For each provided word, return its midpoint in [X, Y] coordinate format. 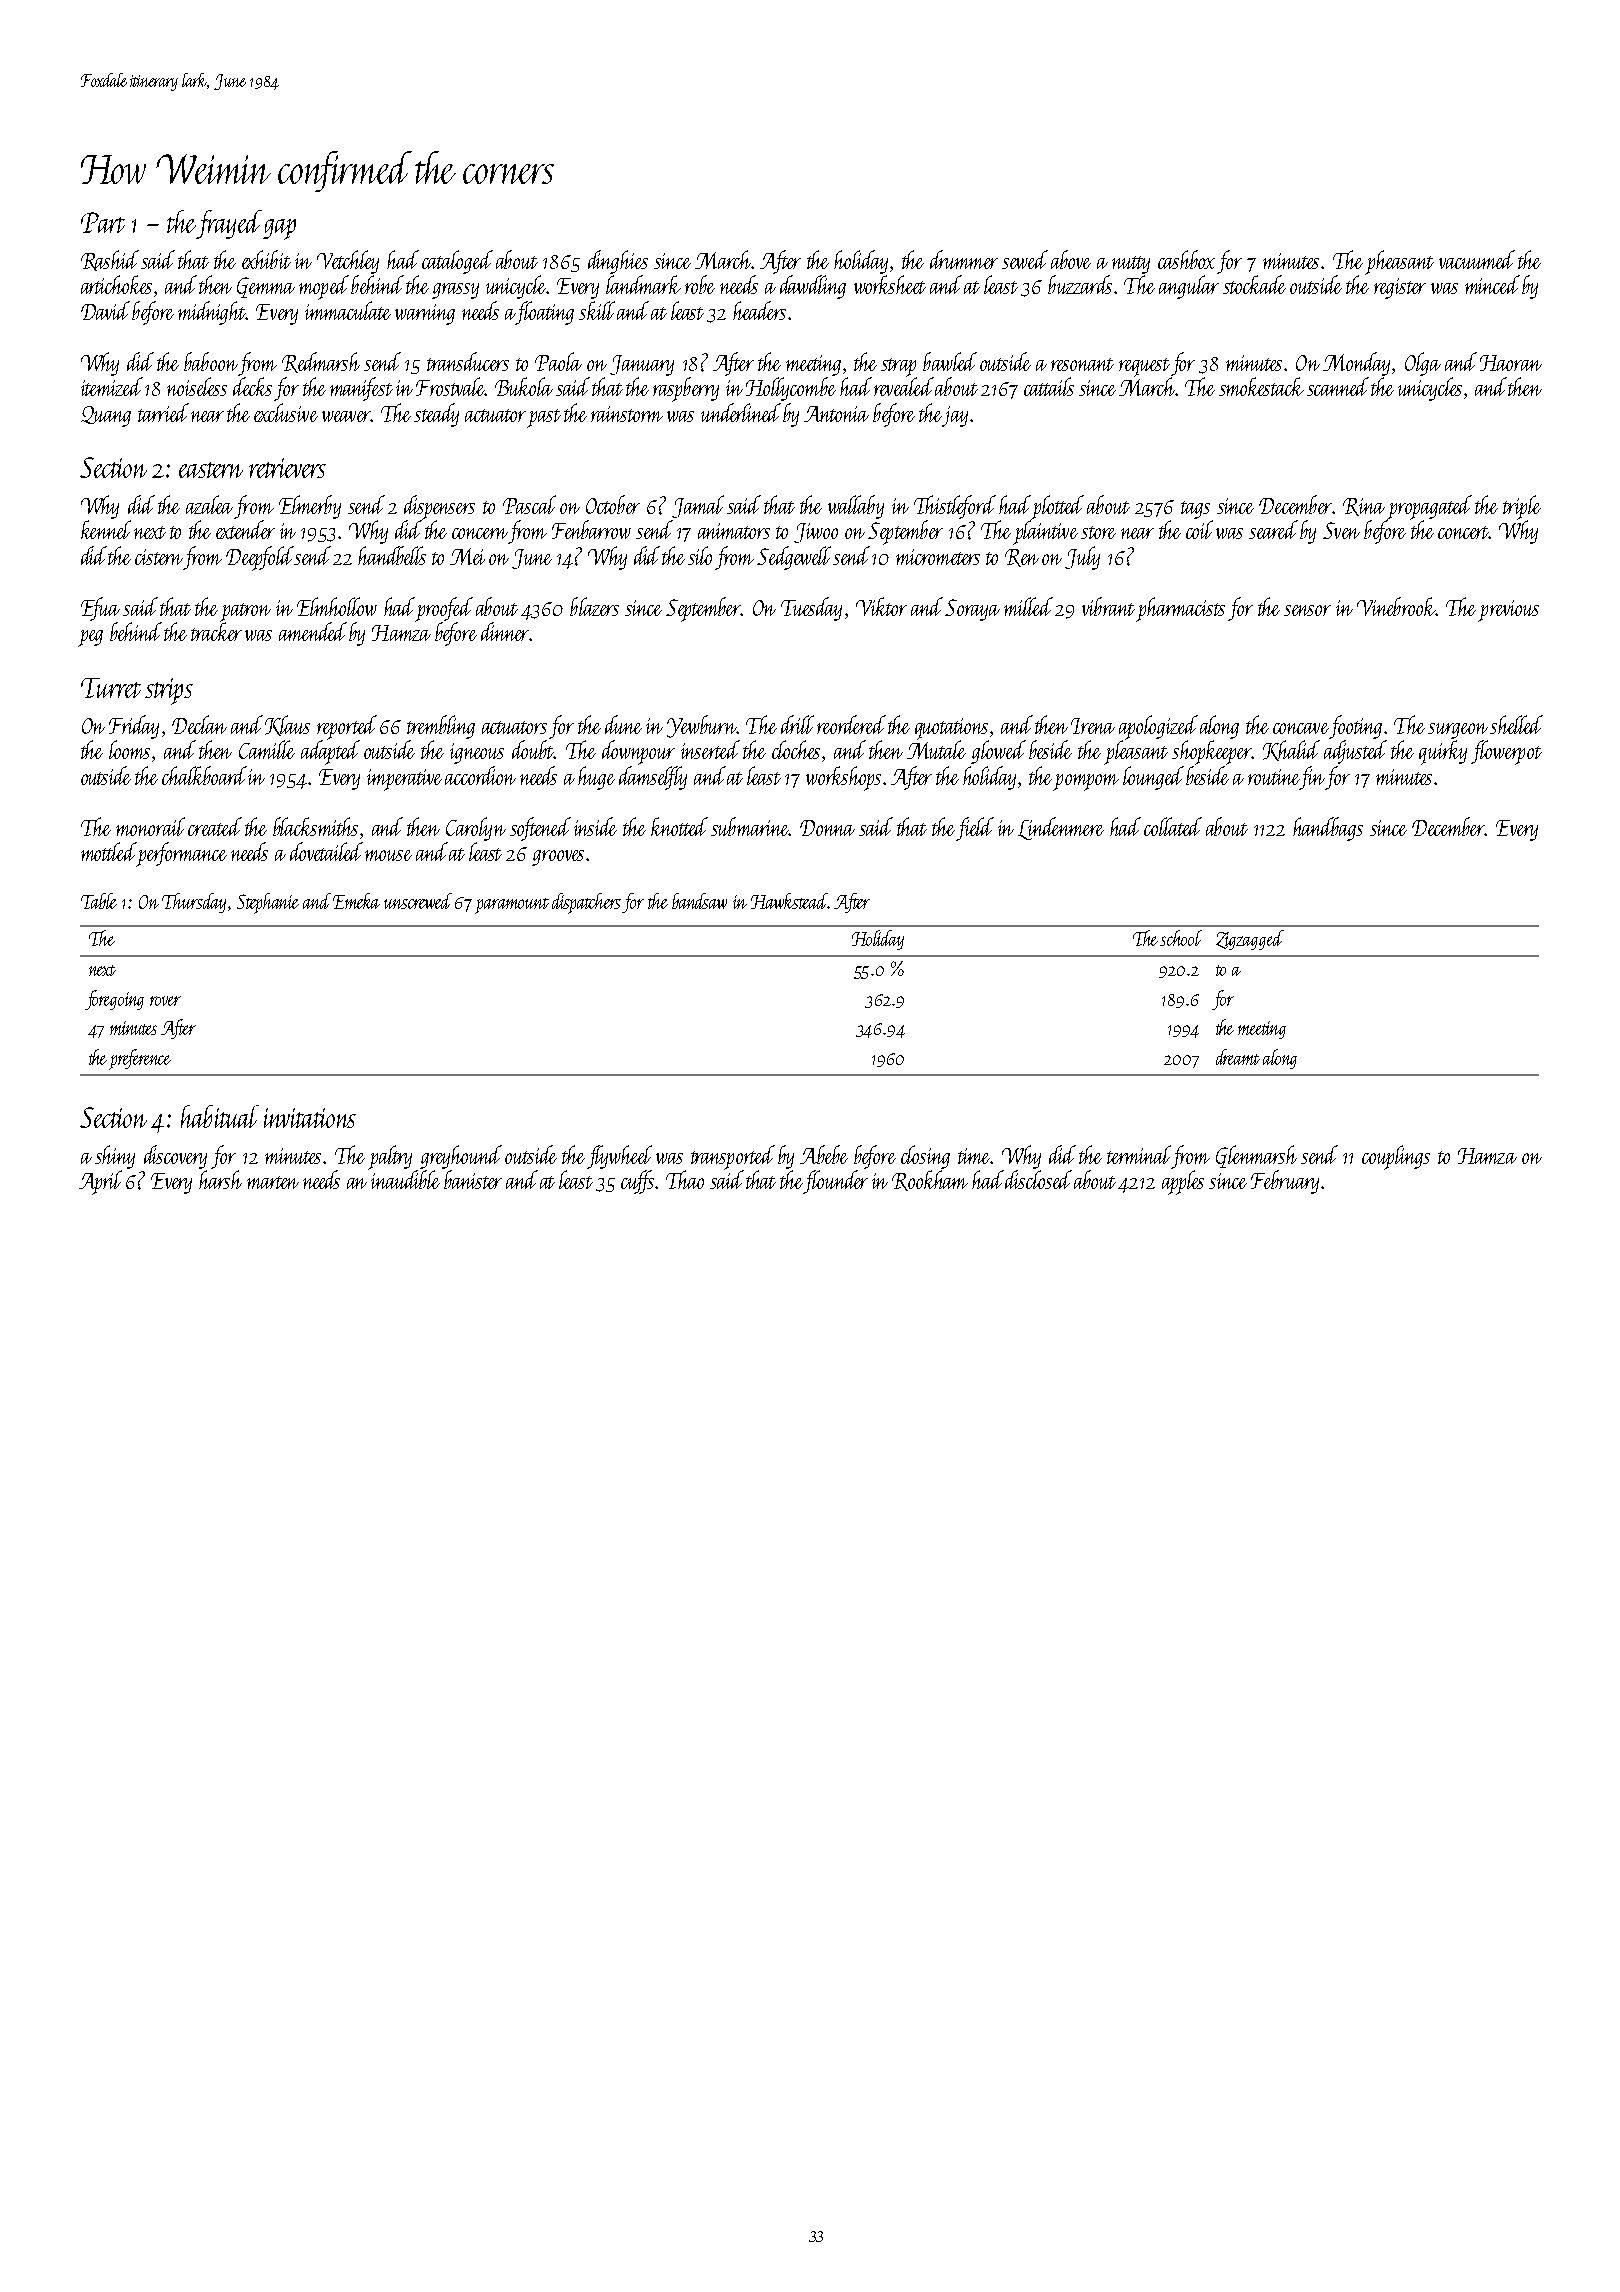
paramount [512, 906]
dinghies [618, 262]
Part [103, 222]
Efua [100, 609]
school [1181, 938]
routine [1274, 777]
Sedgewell [794, 558]
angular [1189, 287]
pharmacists [1180, 609]
